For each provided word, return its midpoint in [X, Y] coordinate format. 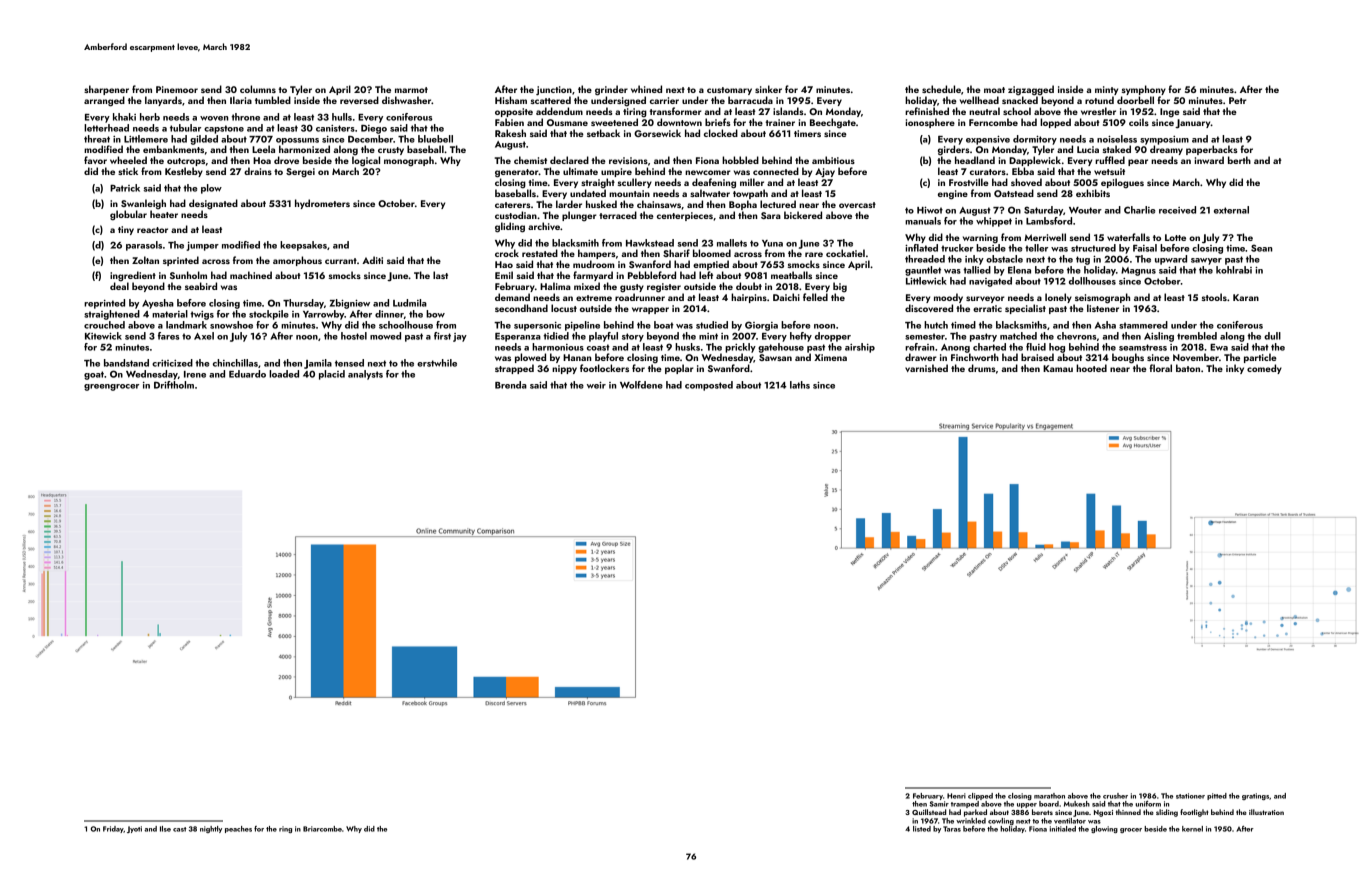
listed [922, 829]
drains [258, 171]
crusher [1115, 796]
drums [981, 368]
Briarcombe [322, 829]
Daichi [786, 297]
